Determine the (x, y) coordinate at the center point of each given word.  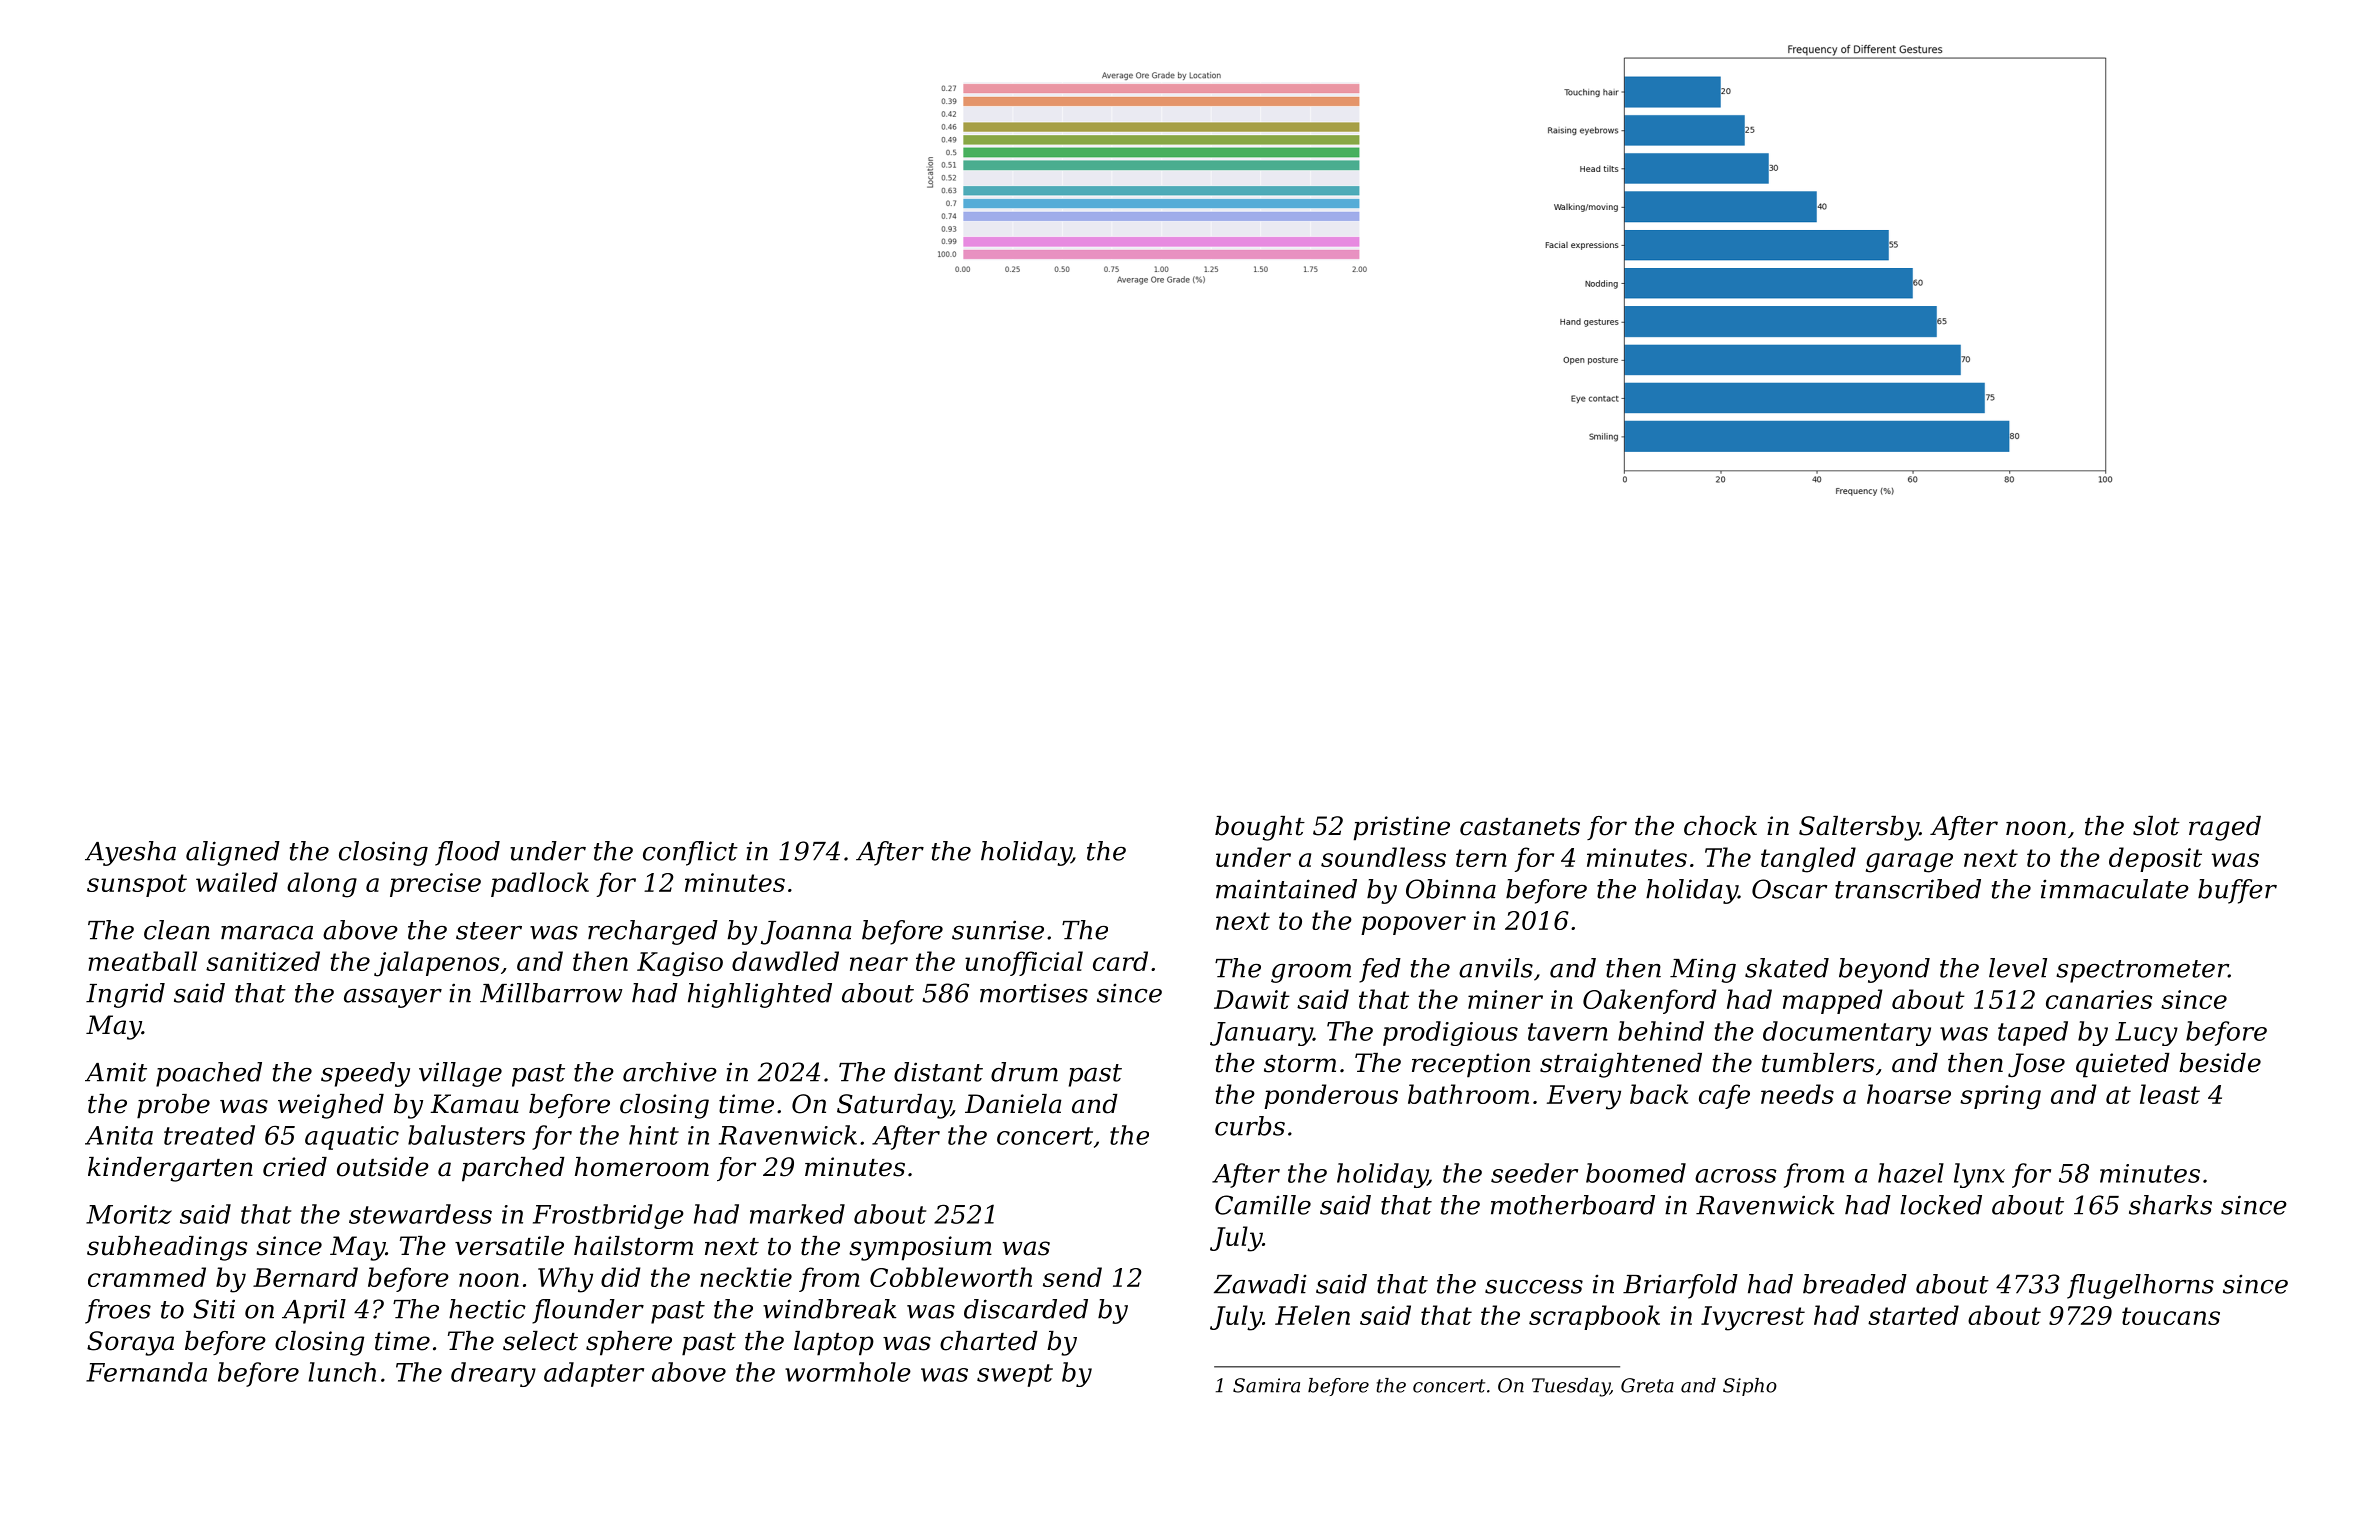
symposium (920, 1248)
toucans (2171, 1316)
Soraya (130, 1343)
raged (2225, 828)
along (322, 885)
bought (1260, 828)
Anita (119, 1135)
